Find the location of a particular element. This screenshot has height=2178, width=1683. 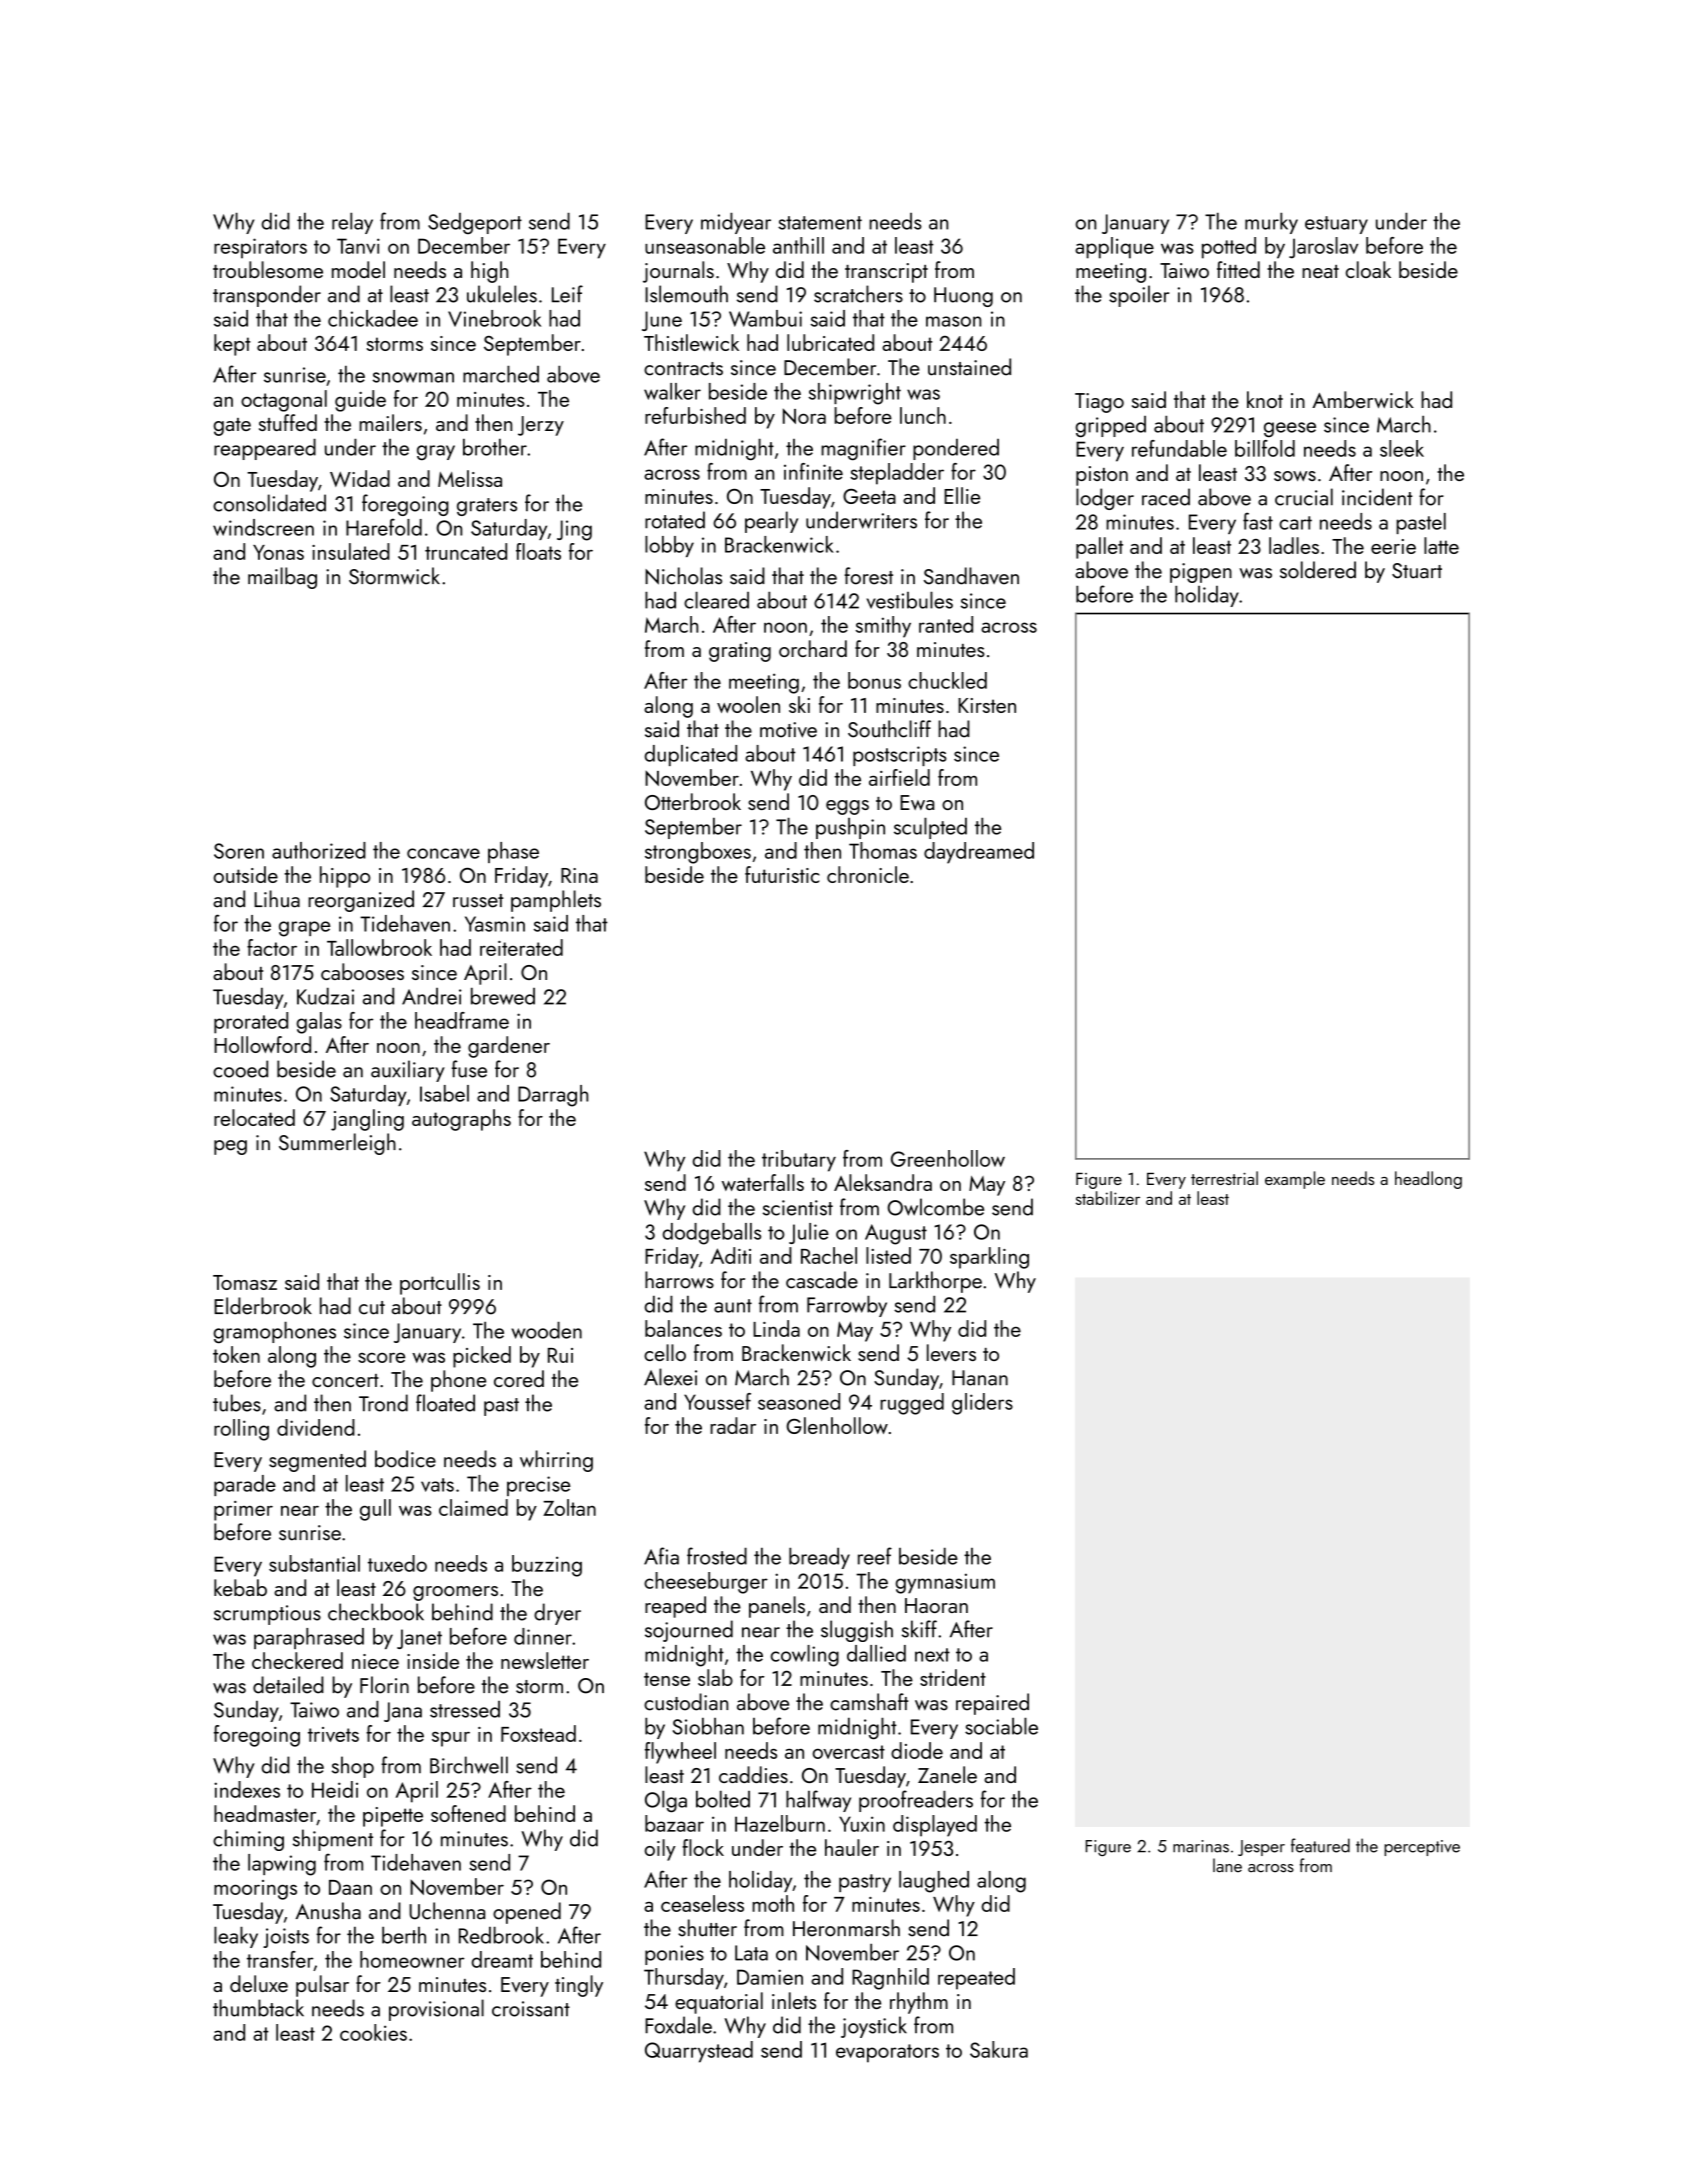

Alexei is located at coordinates (670, 1377).
